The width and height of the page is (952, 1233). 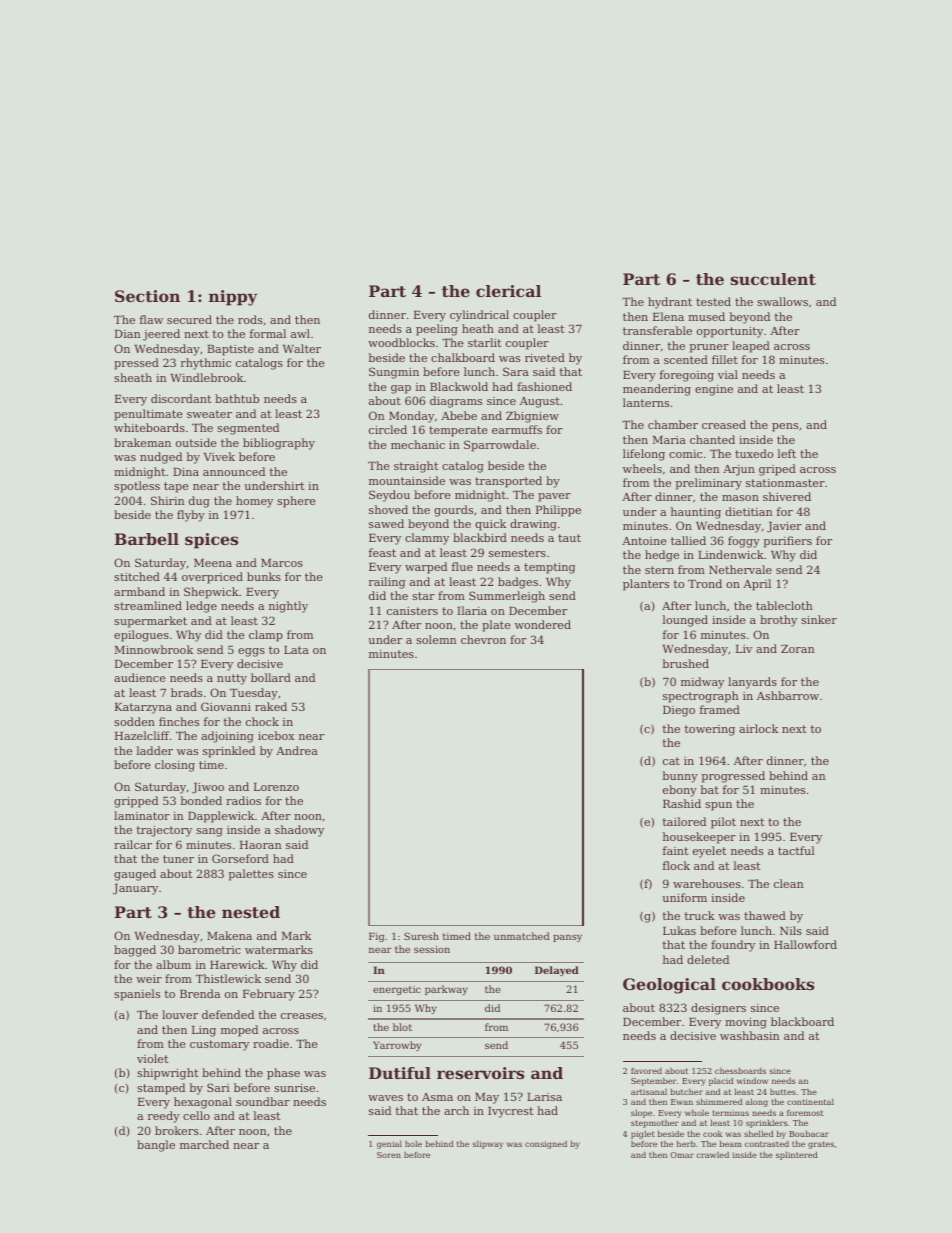 I want to click on canisters, so click(x=412, y=611).
